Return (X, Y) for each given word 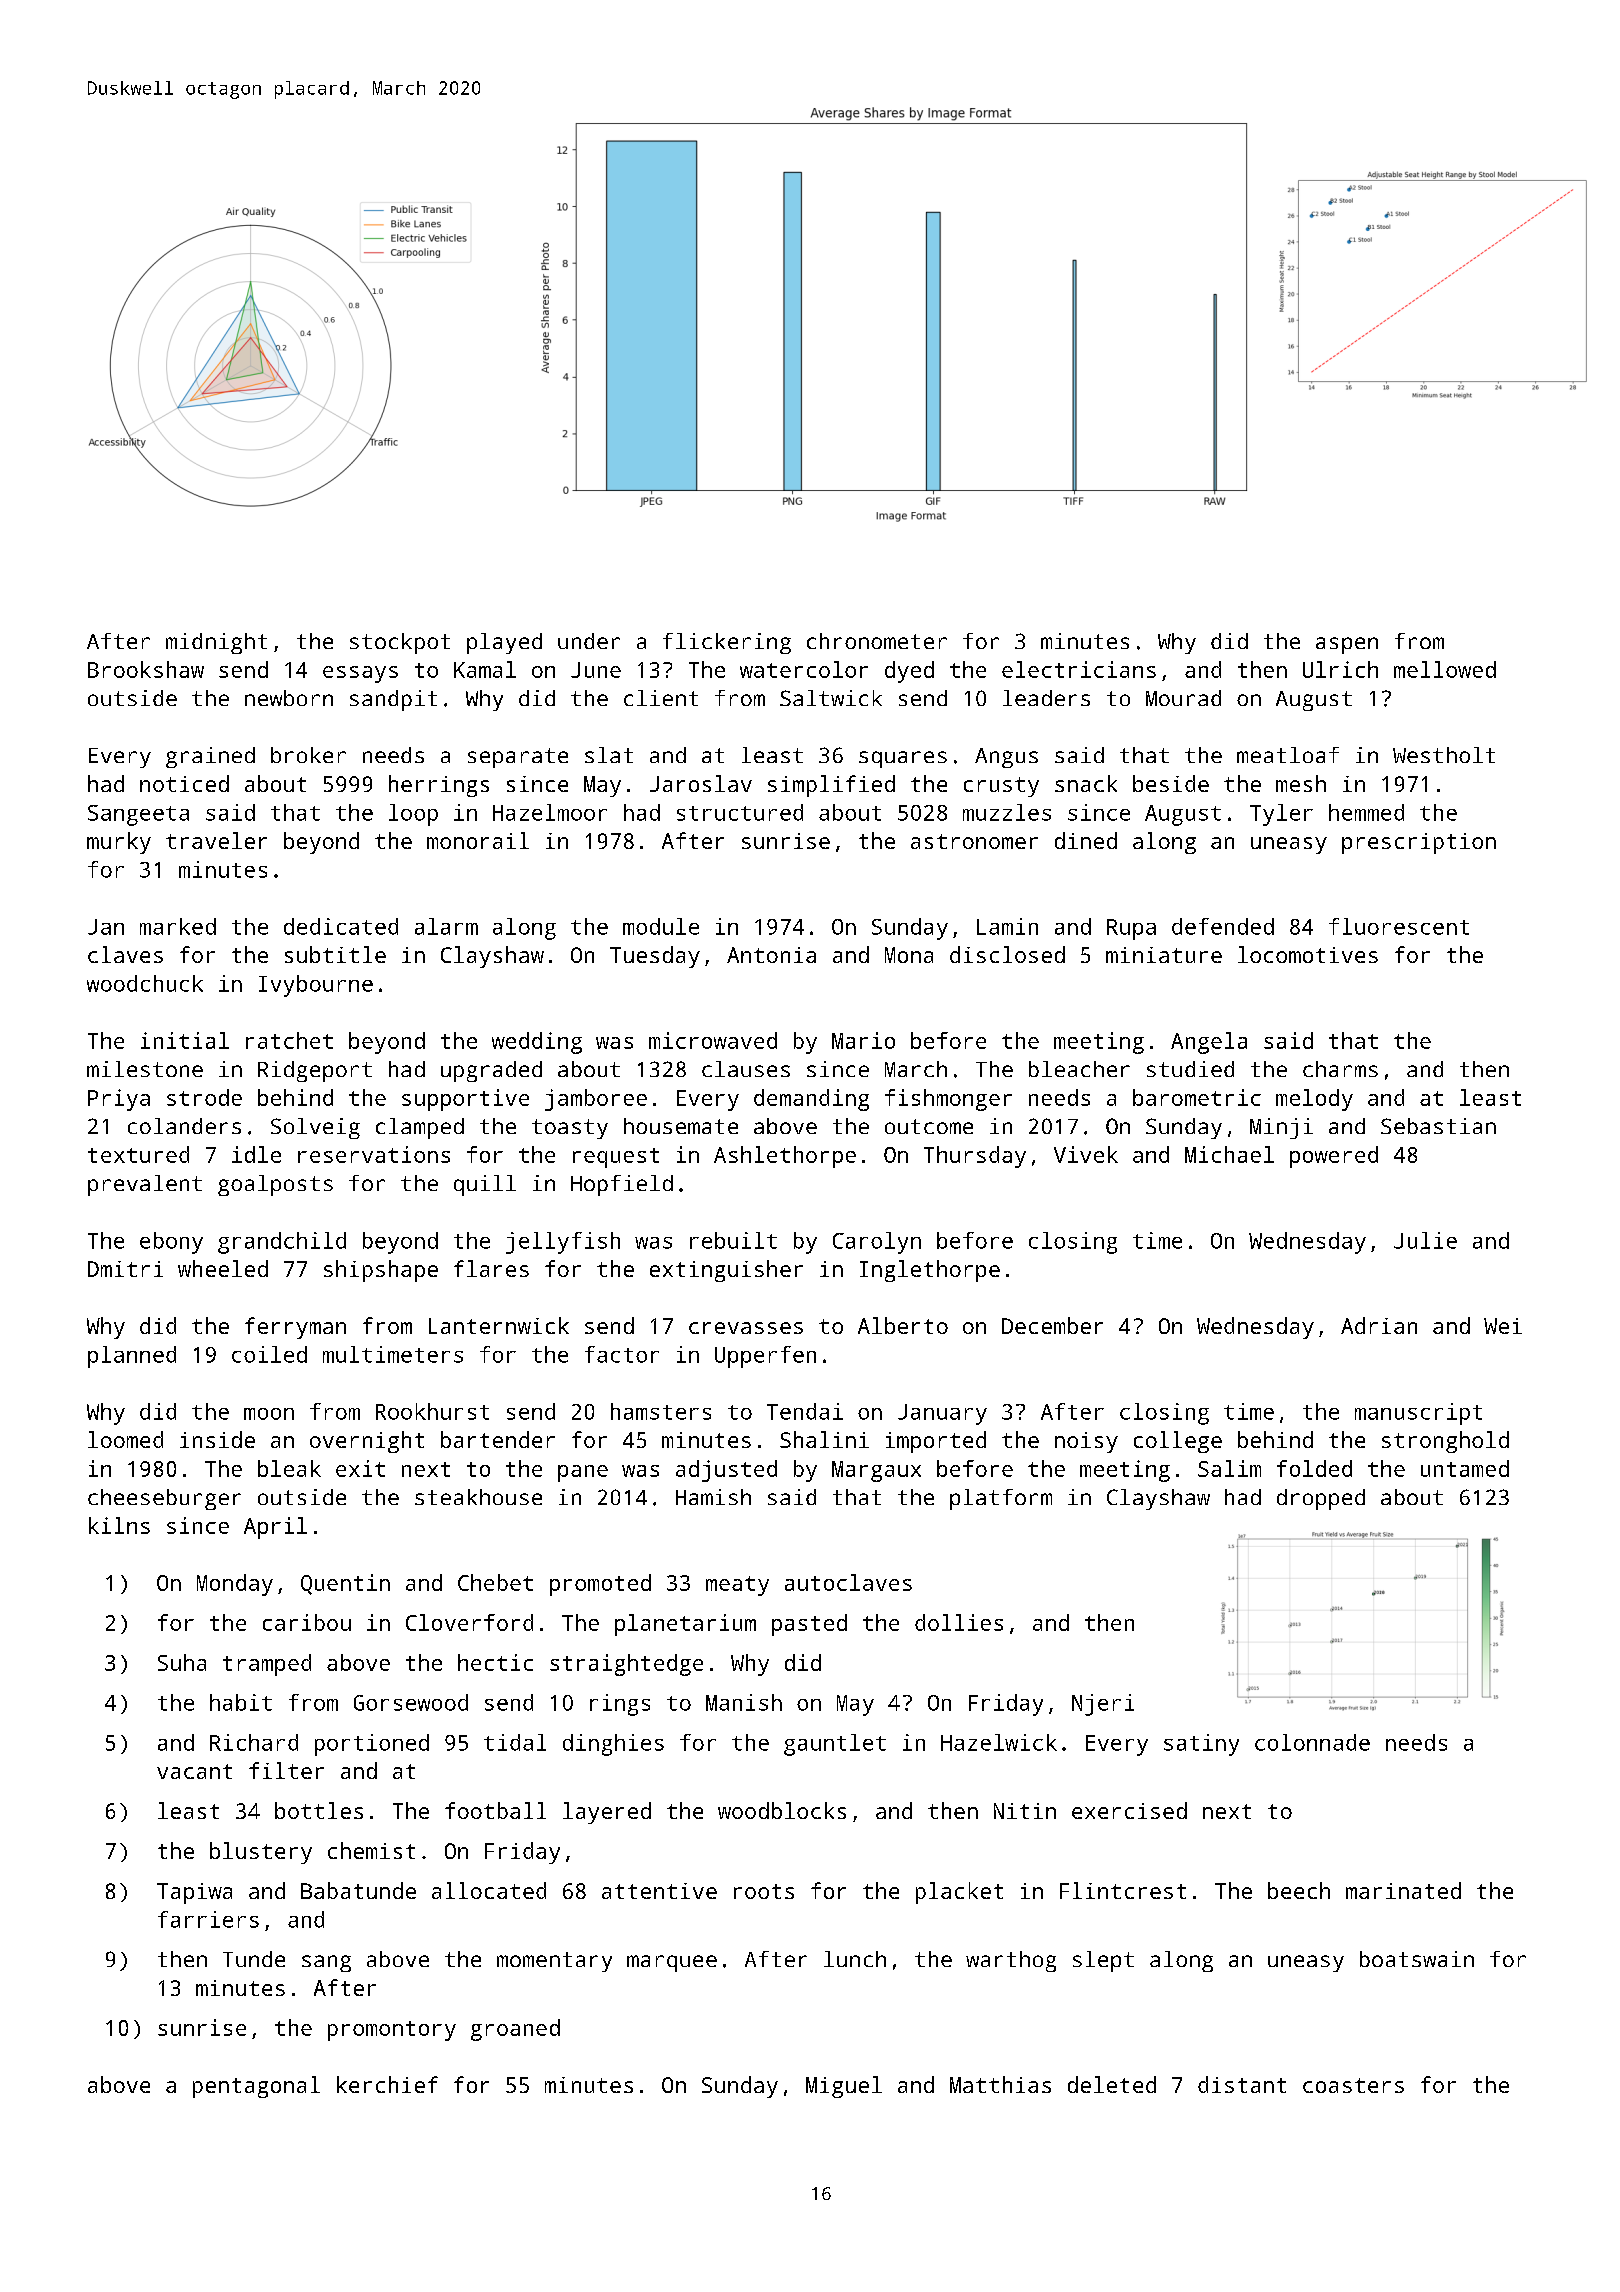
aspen (1347, 645)
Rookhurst (432, 1411)
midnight (216, 643)
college (1178, 1442)
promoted (600, 1585)
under (589, 641)
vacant (194, 1771)
